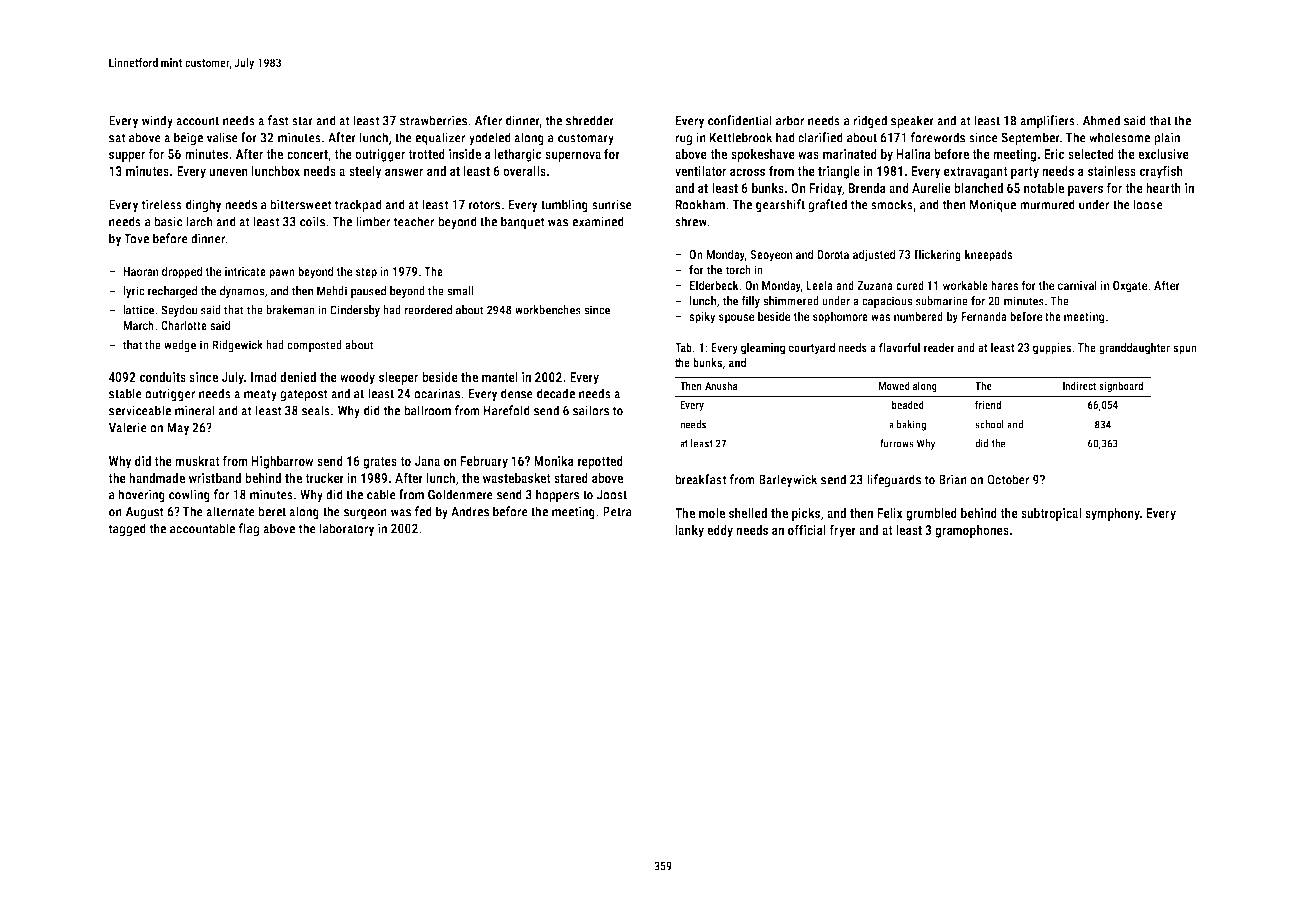 Image resolution: width=1308 pixels, height=924 pixels. What do you see at coordinates (157, 478) in the screenshot?
I see `handmade` at bounding box center [157, 478].
